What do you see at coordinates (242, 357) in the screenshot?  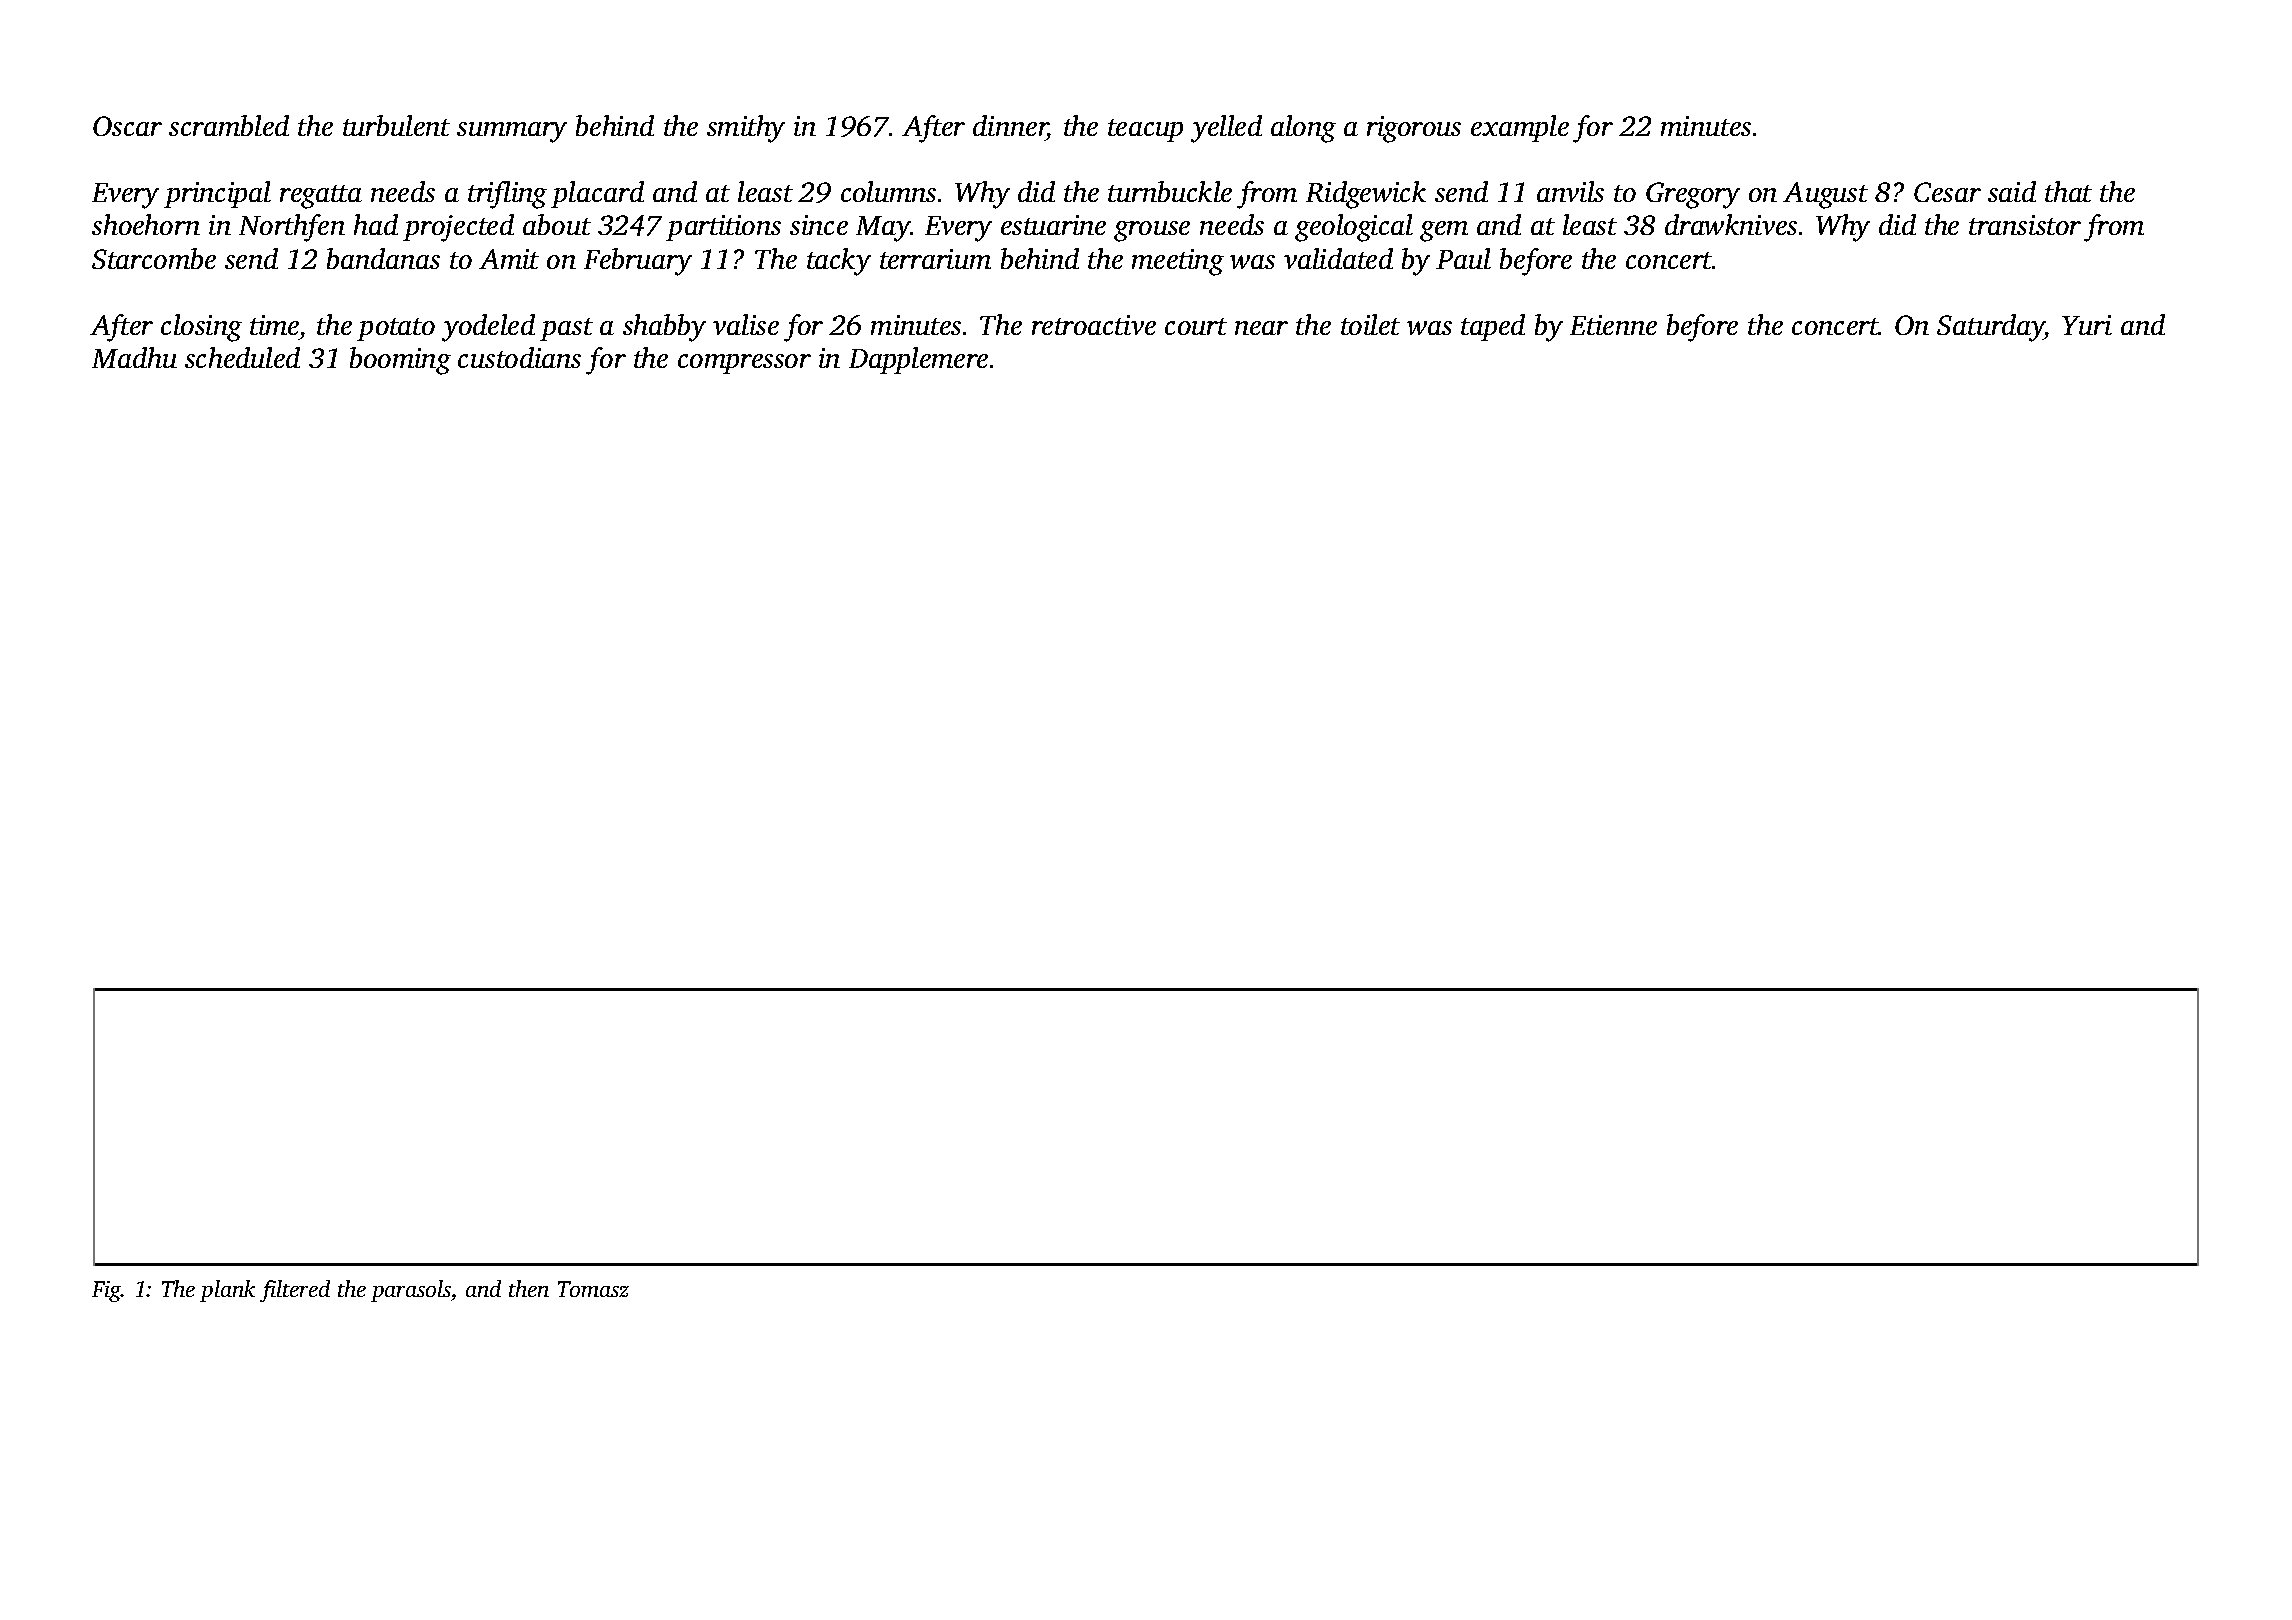 I see `scheduled` at bounding box center [242, 357].
